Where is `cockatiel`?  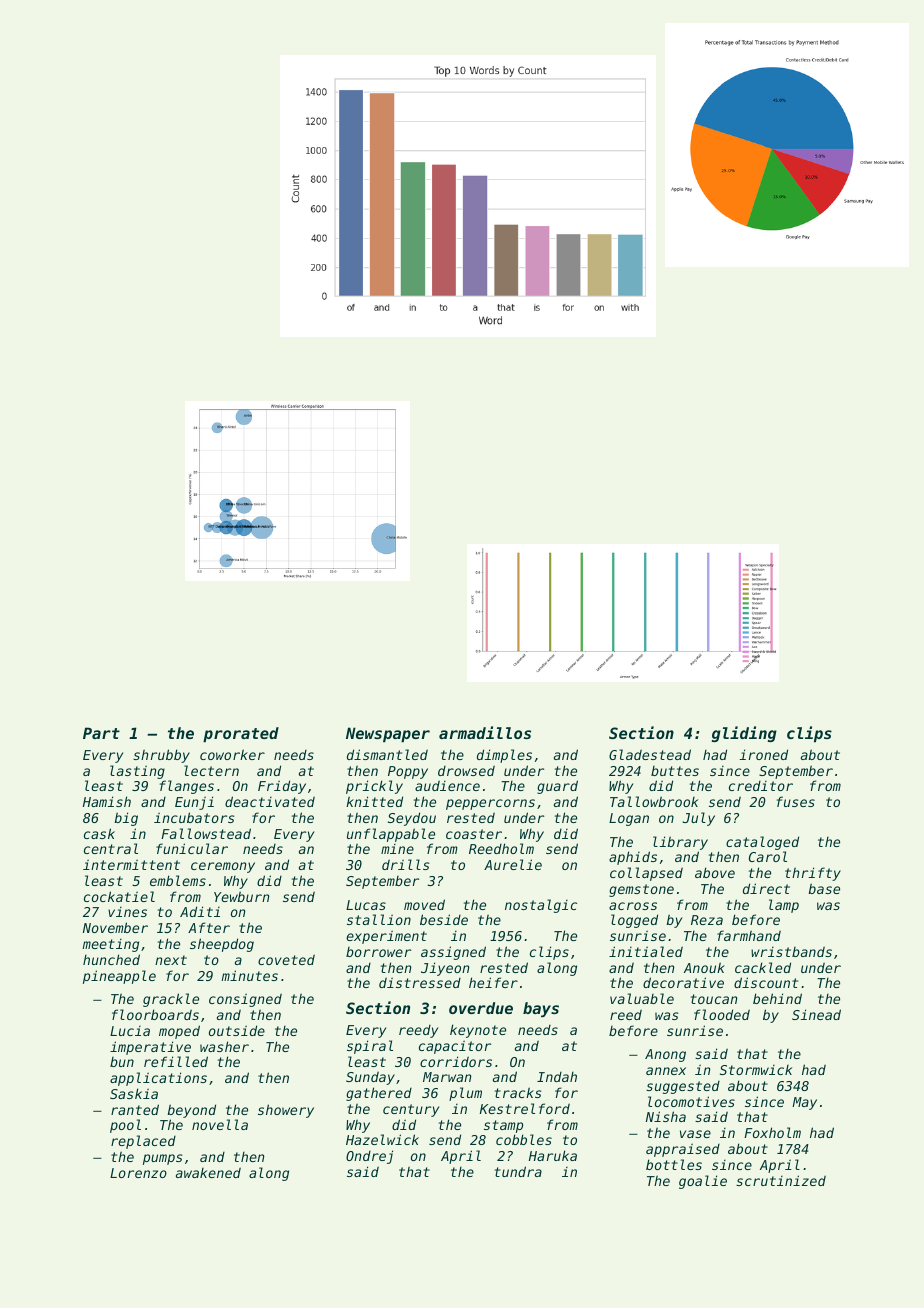
cockatiel is located at coordinates (119, 896).
